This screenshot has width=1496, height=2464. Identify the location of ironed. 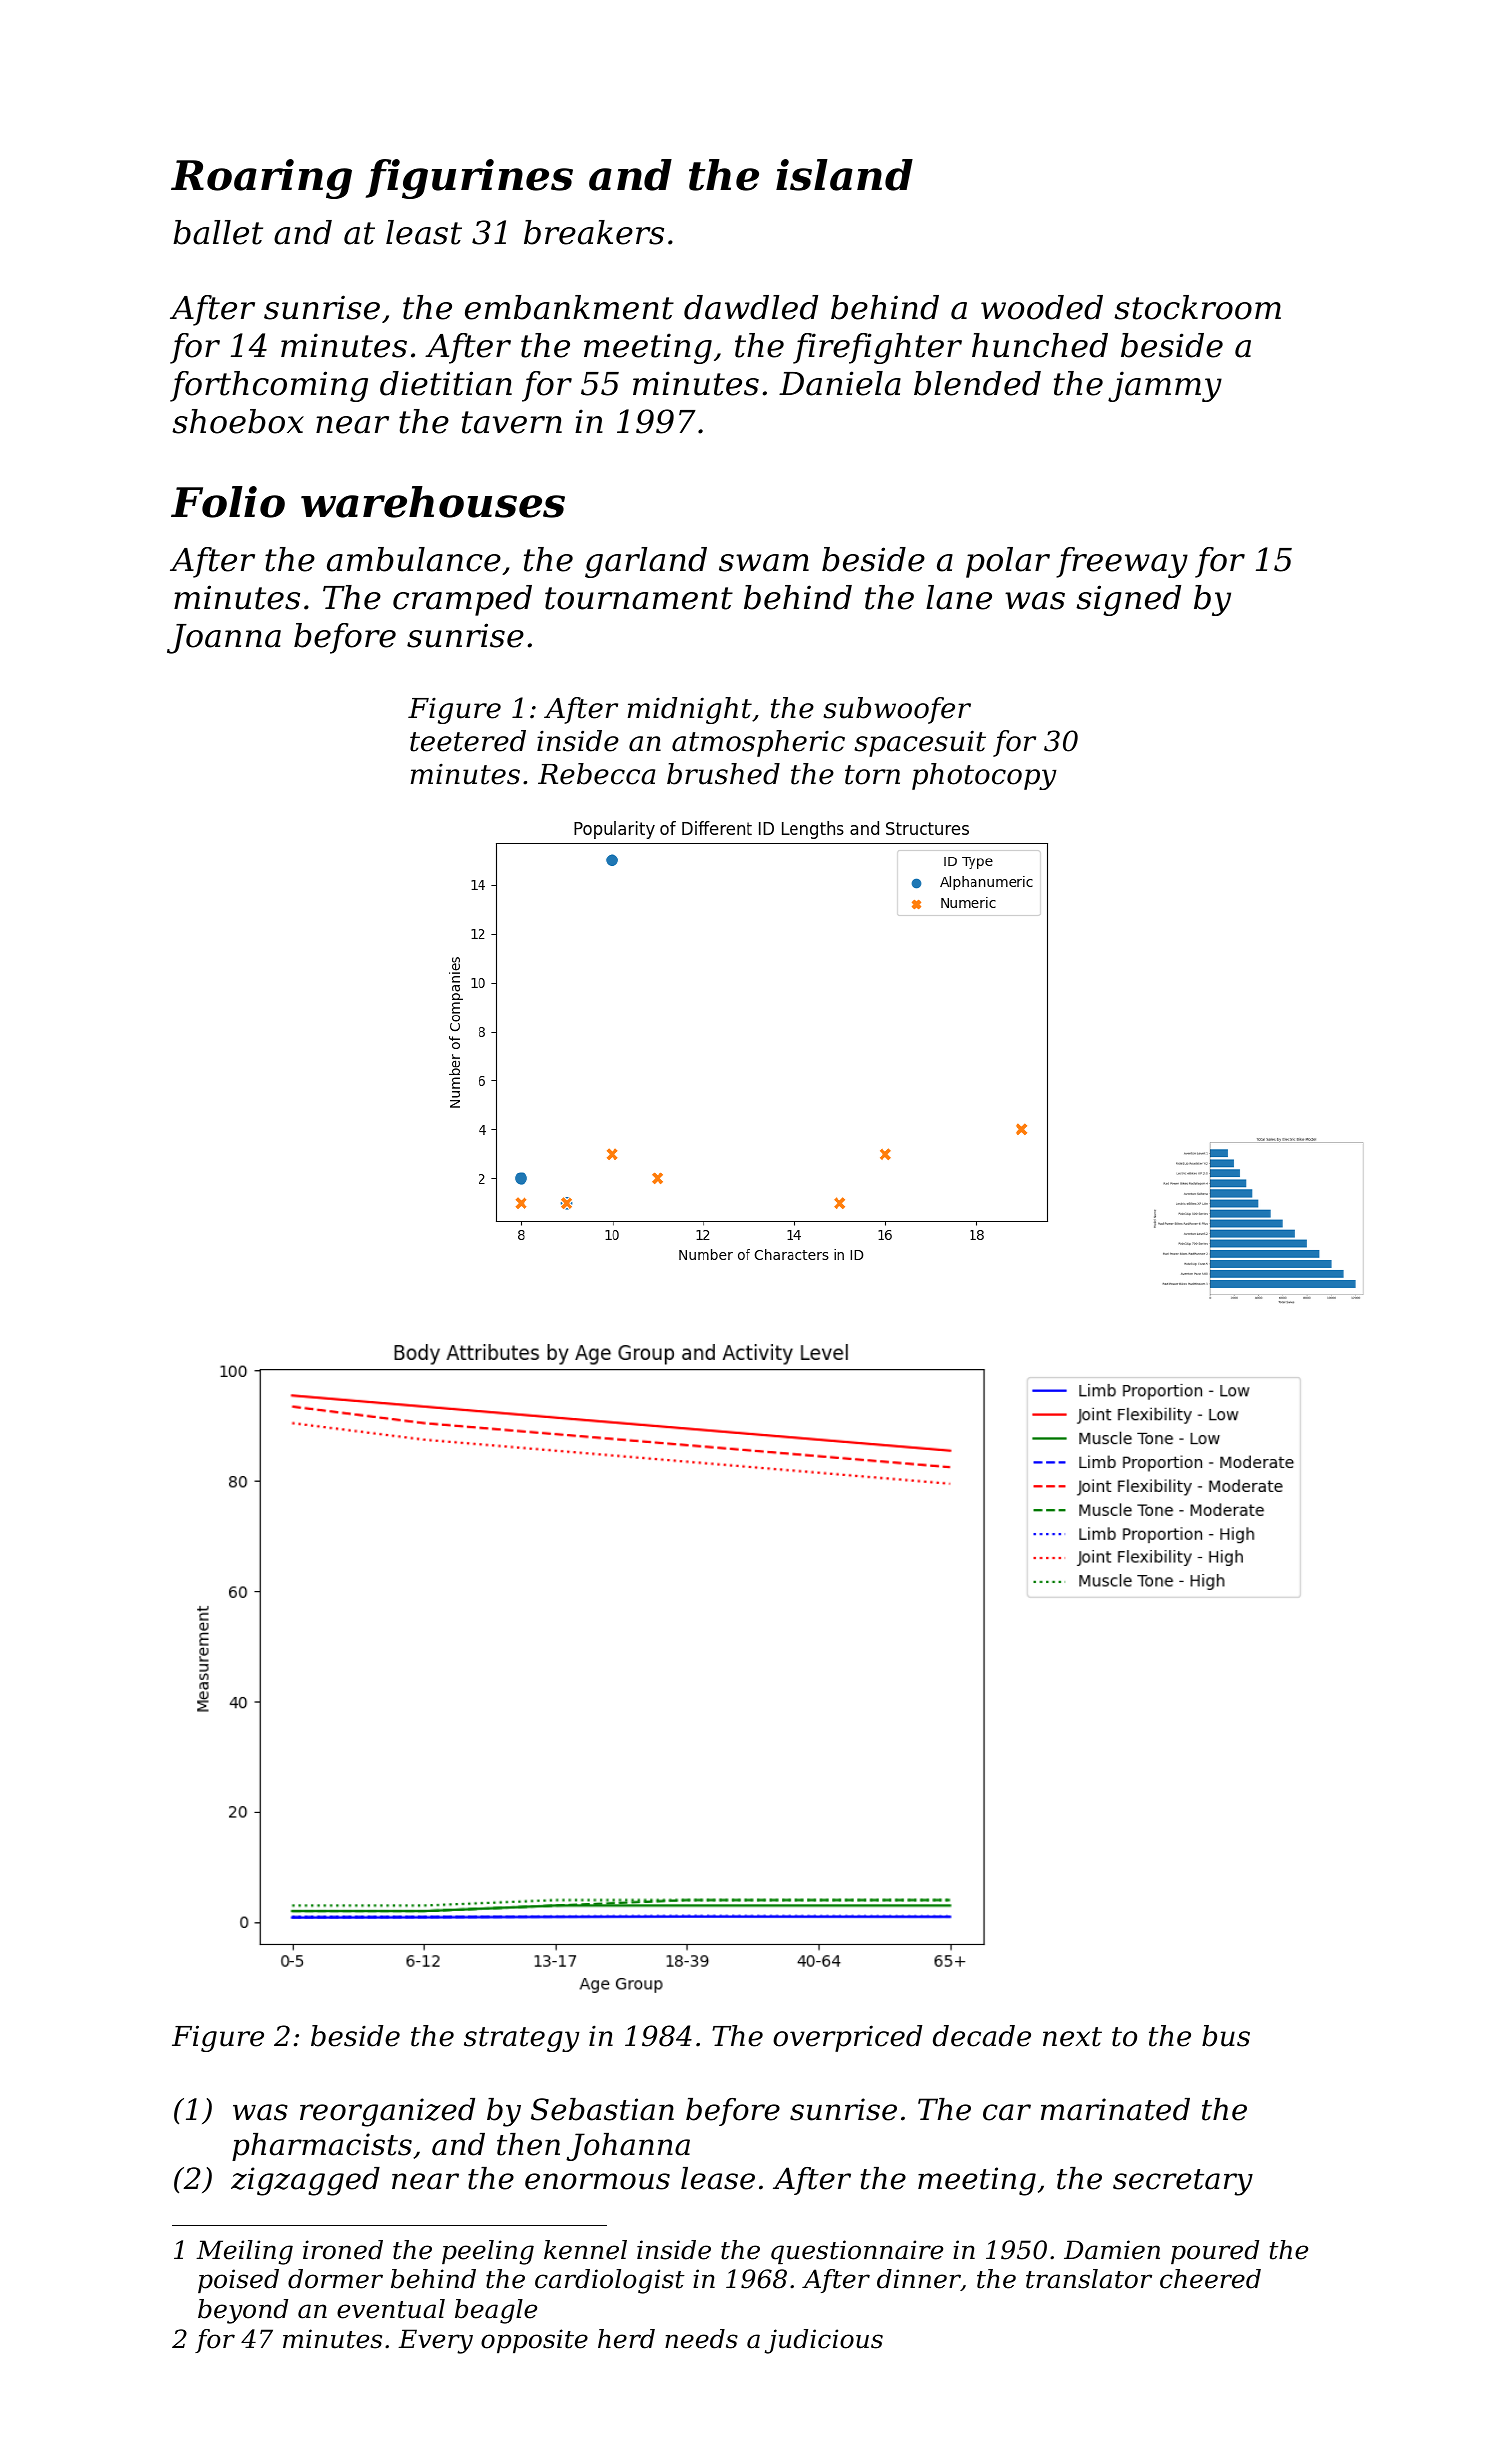
(343, 2250).
